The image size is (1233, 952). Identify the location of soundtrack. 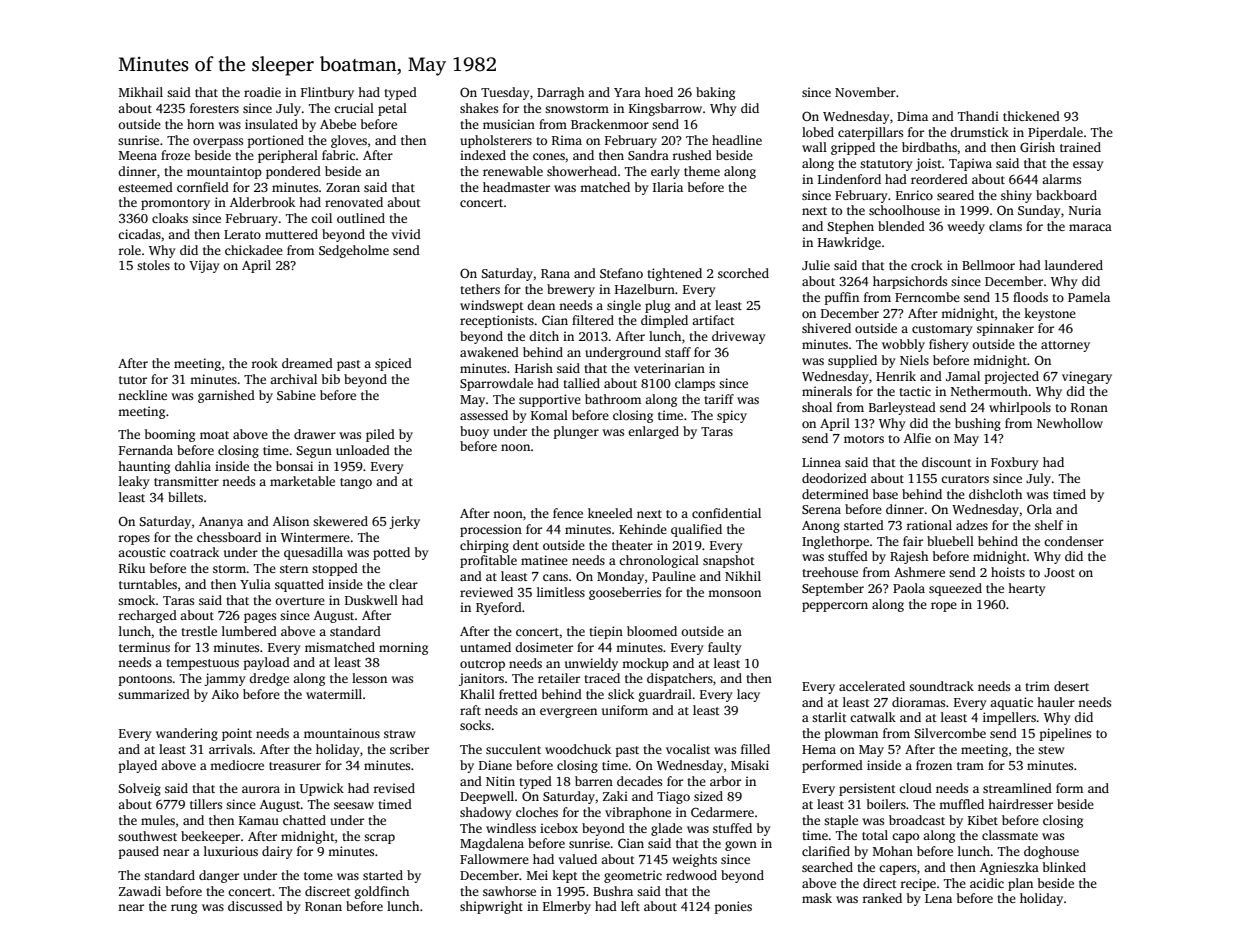
(941, 686).
